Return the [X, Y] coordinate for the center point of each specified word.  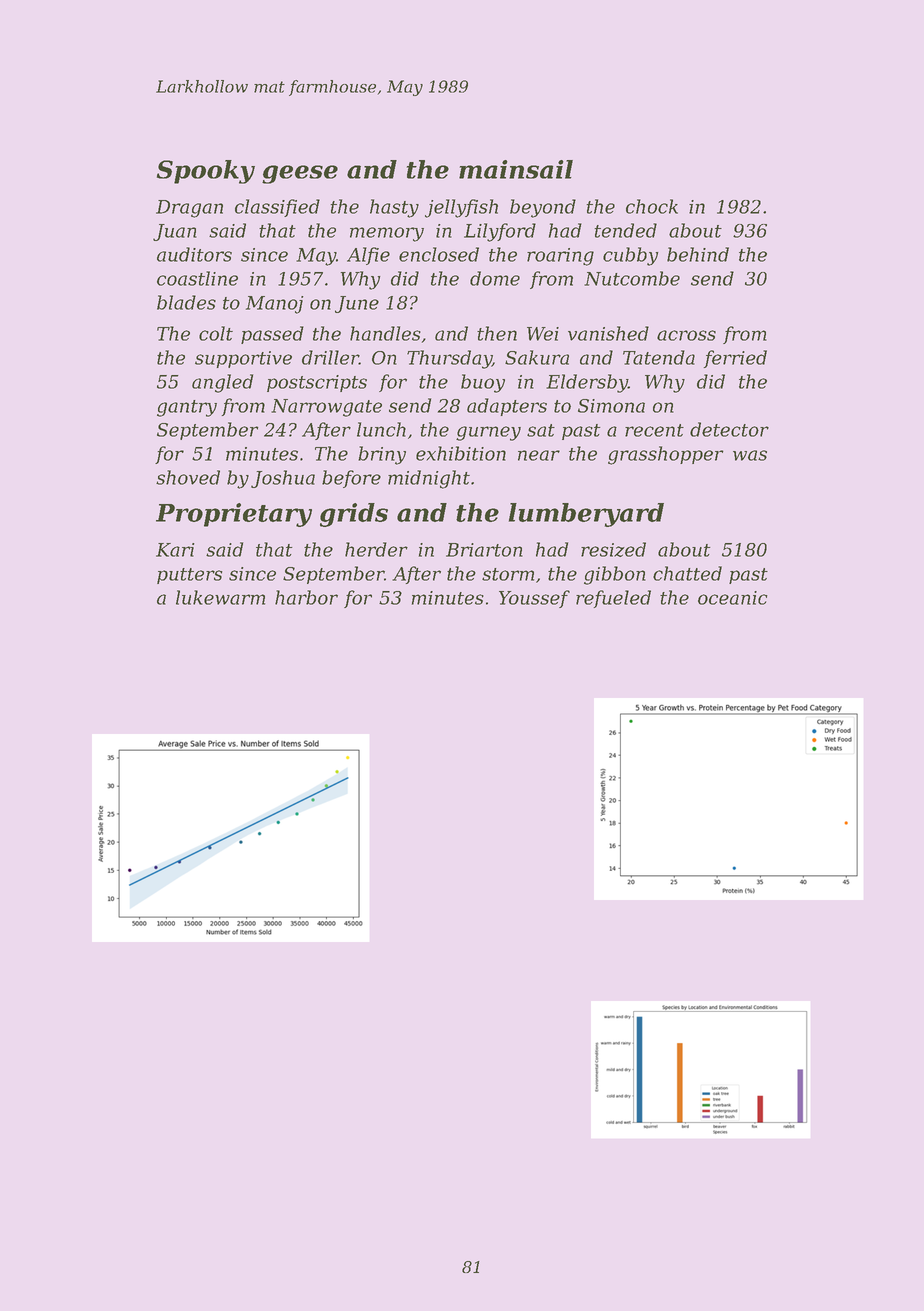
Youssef [534, 599]
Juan [175, 232]
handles [385, 333]
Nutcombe [632, 278]
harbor [306, 597]
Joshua [283, 479]
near [539, 455]
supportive [243, 359]
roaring [560, 257]
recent [654, 430]
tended [625, 230]
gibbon [615, 575]
